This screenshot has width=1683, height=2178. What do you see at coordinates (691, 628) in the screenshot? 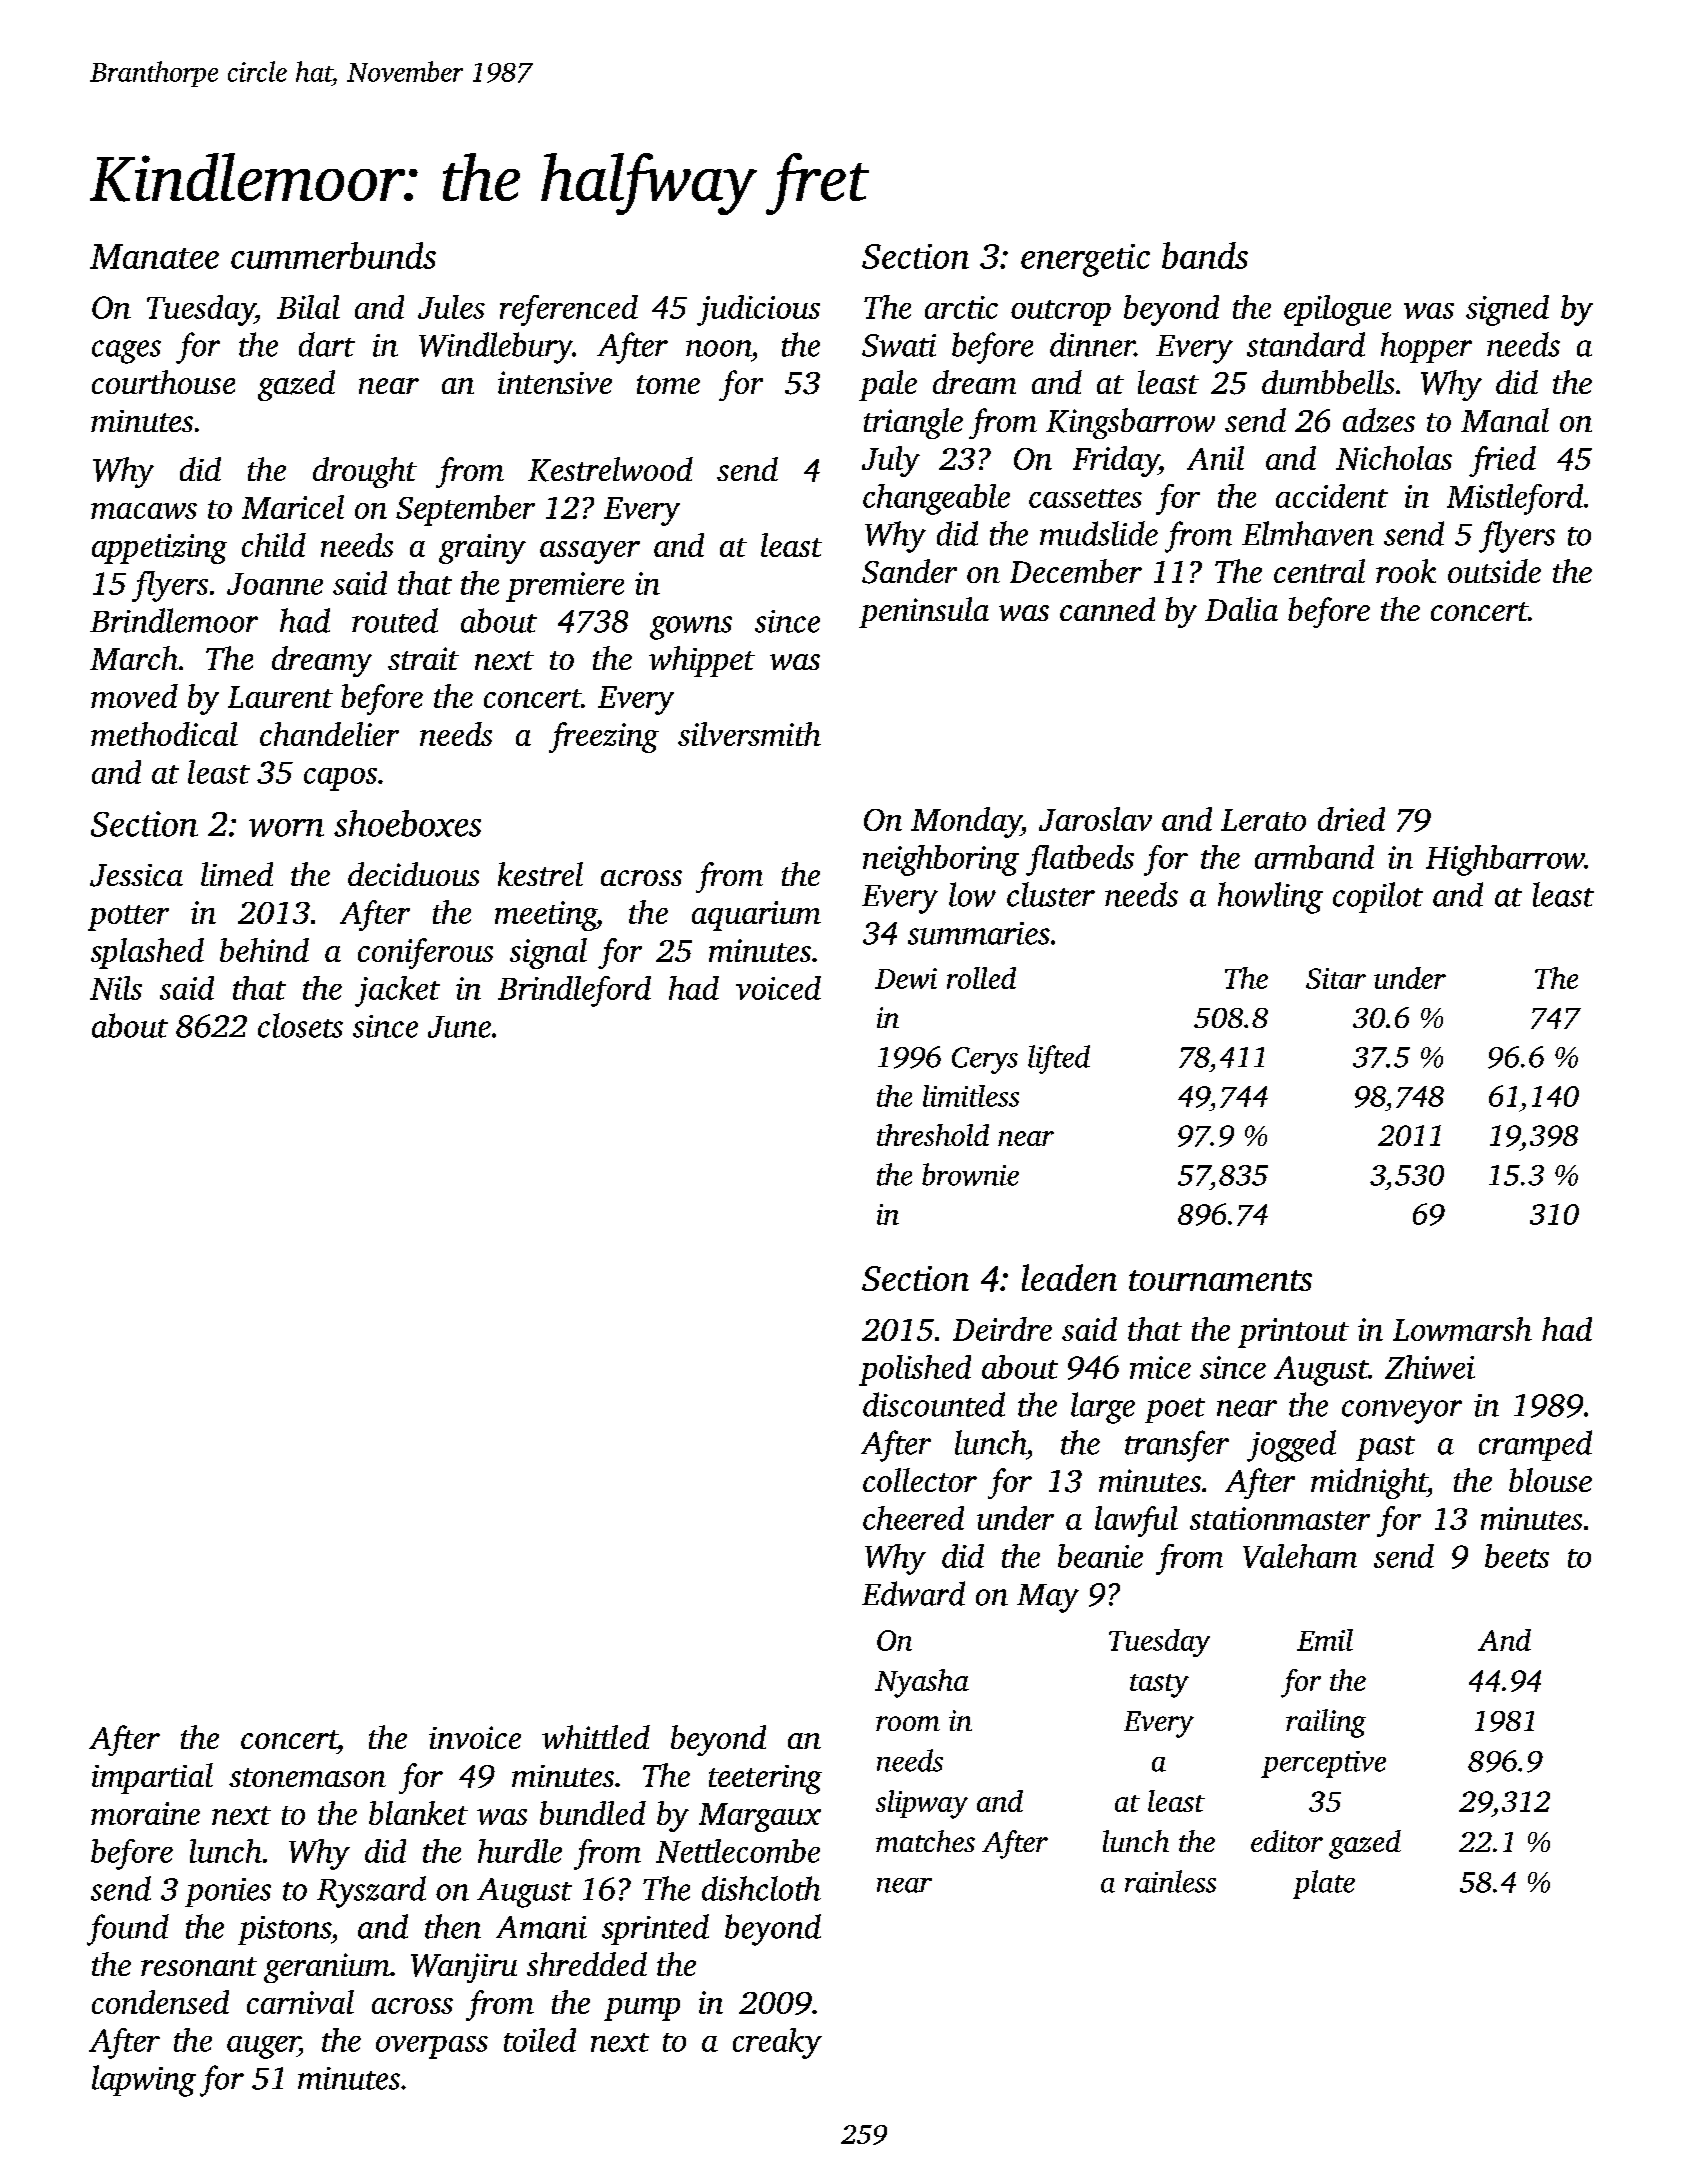
I see `gowns` at bounding box center [691, 628].
